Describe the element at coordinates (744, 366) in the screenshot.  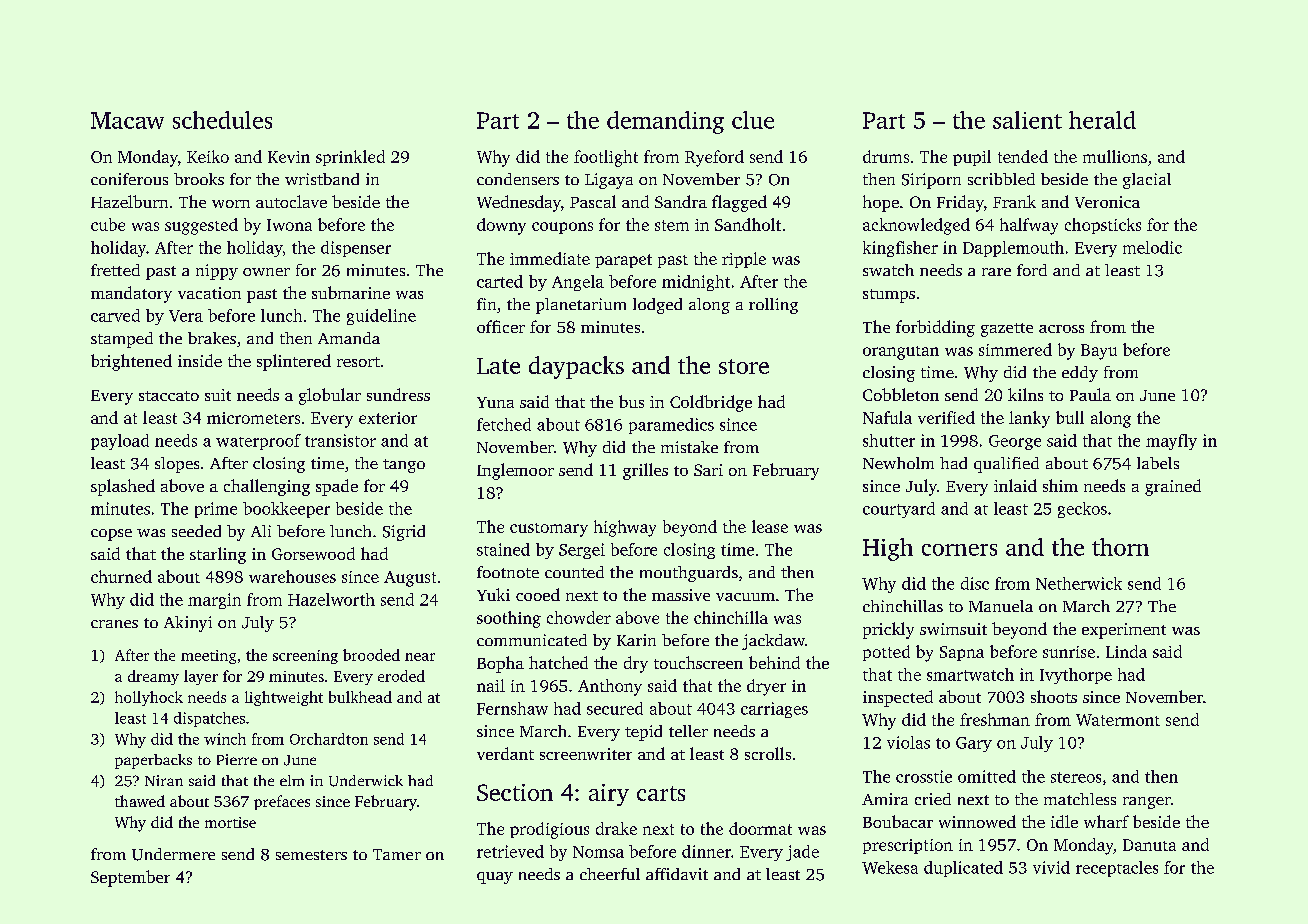
I see `store` at that location.
